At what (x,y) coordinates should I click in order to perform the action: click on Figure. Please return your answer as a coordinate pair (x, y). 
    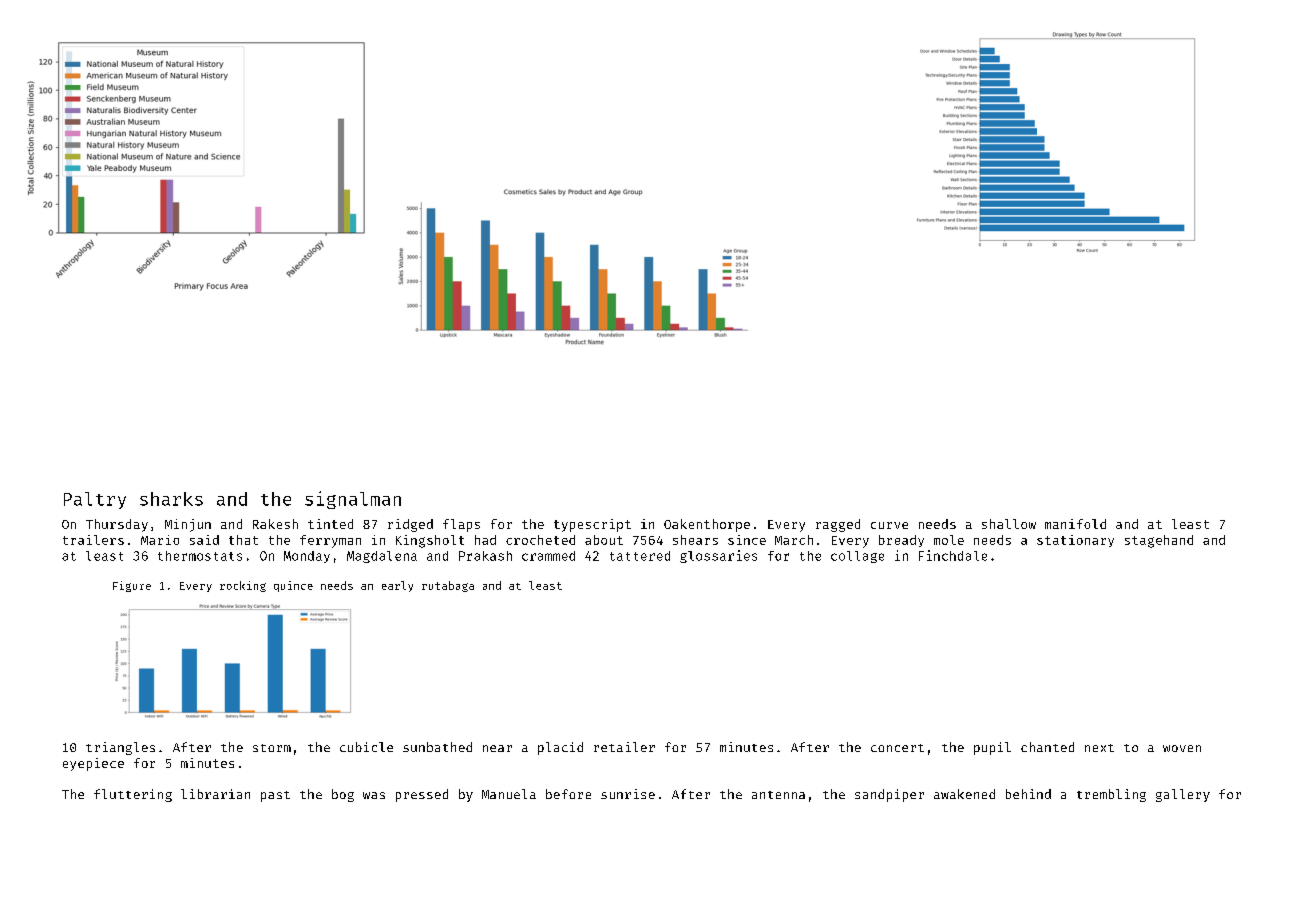
    Looking at the image, I should click on (132, 586).
